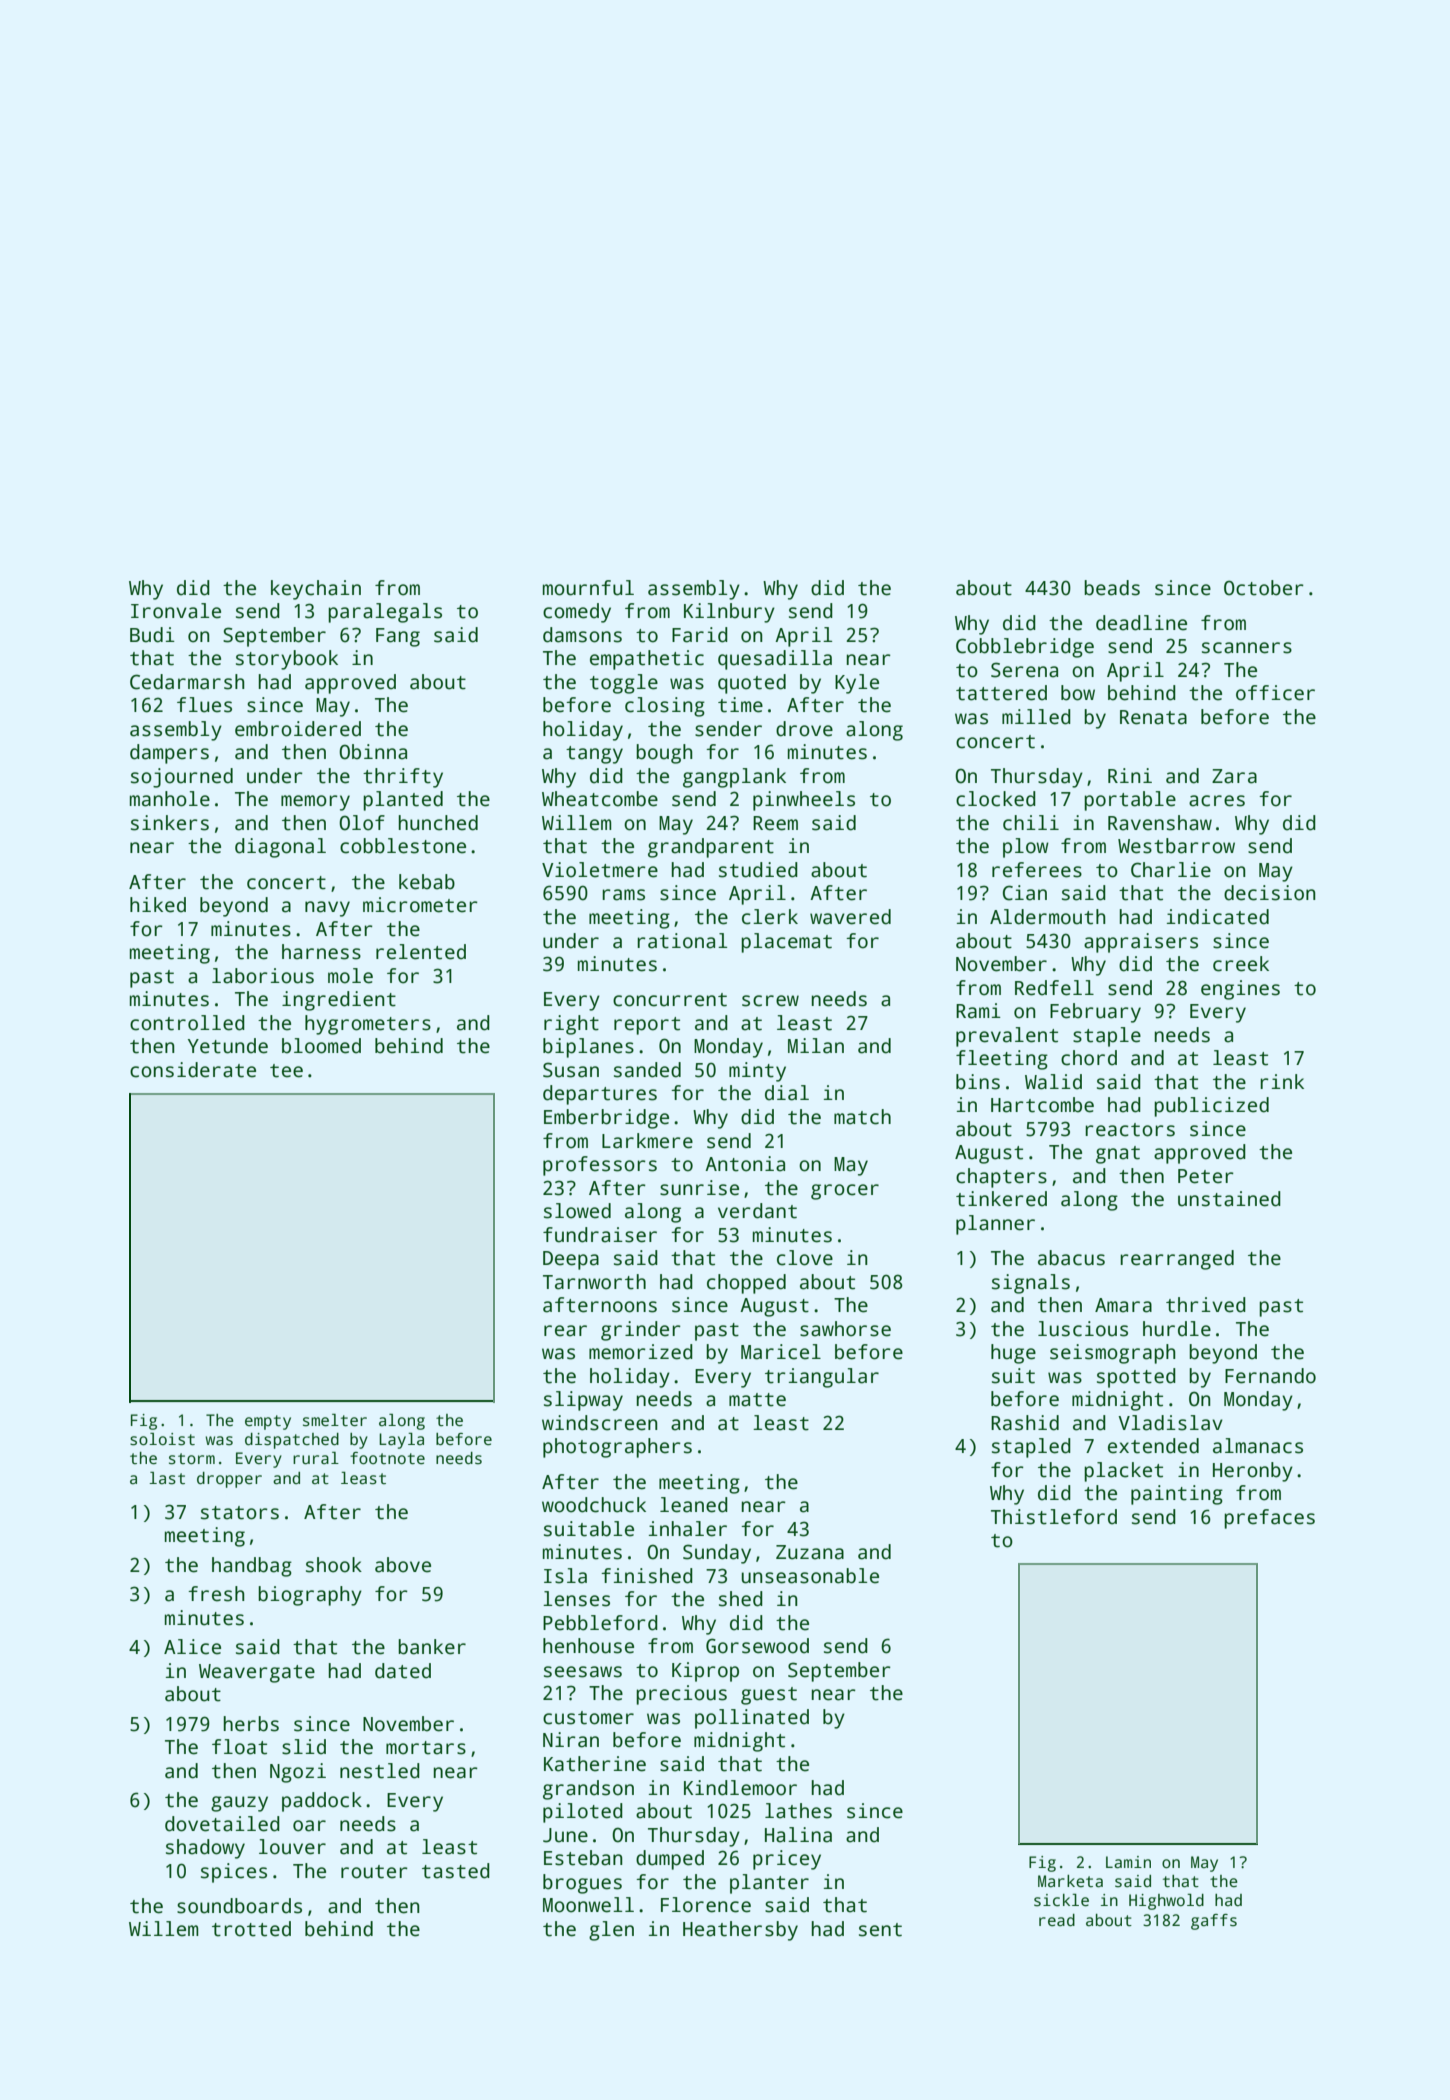  What do you see at coordinates (193, 1070) in the document?
I see `considerate` at bounding box center [193, 1070].
